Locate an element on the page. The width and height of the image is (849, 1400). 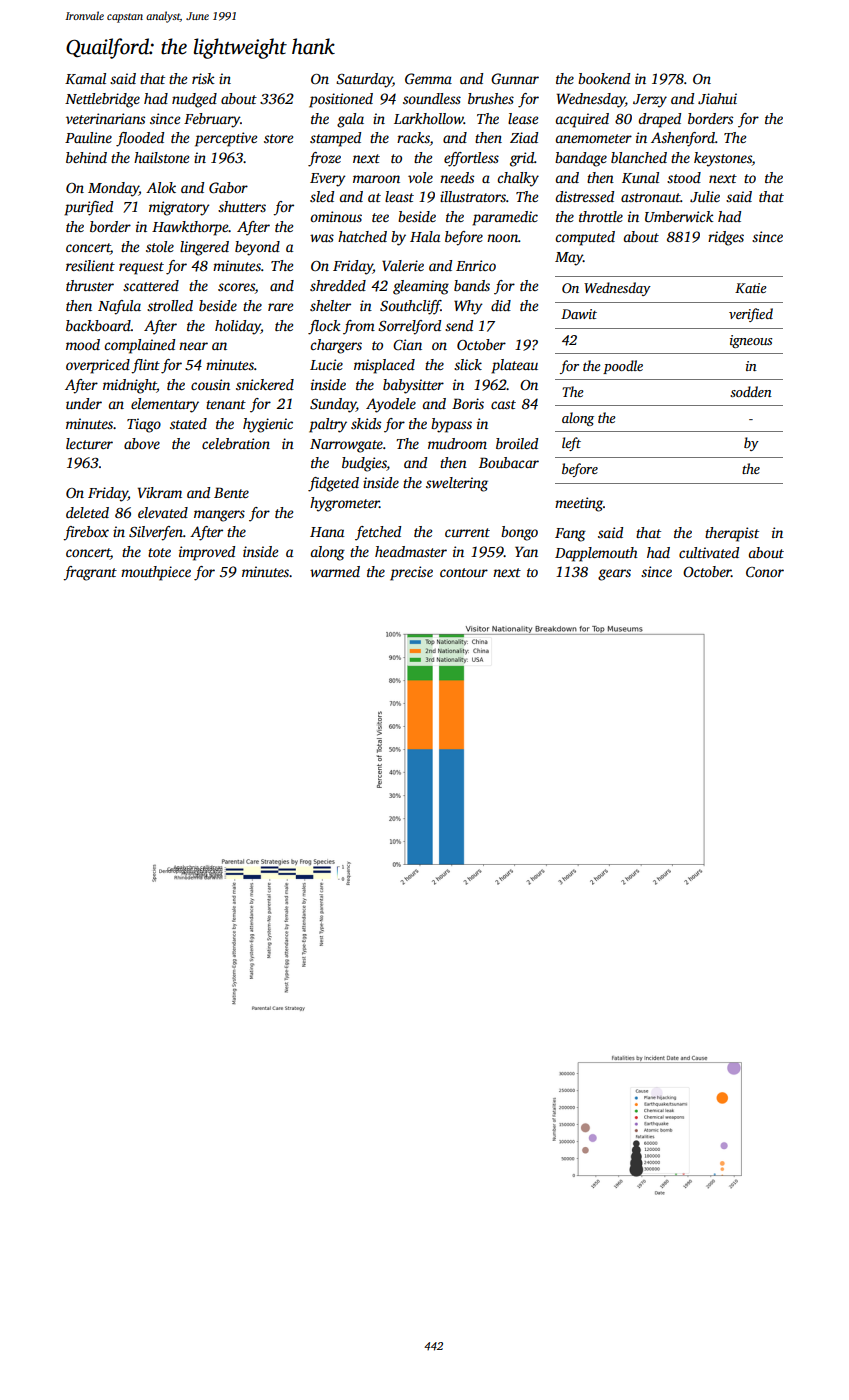
risk is located at coordinates (203, 78).
